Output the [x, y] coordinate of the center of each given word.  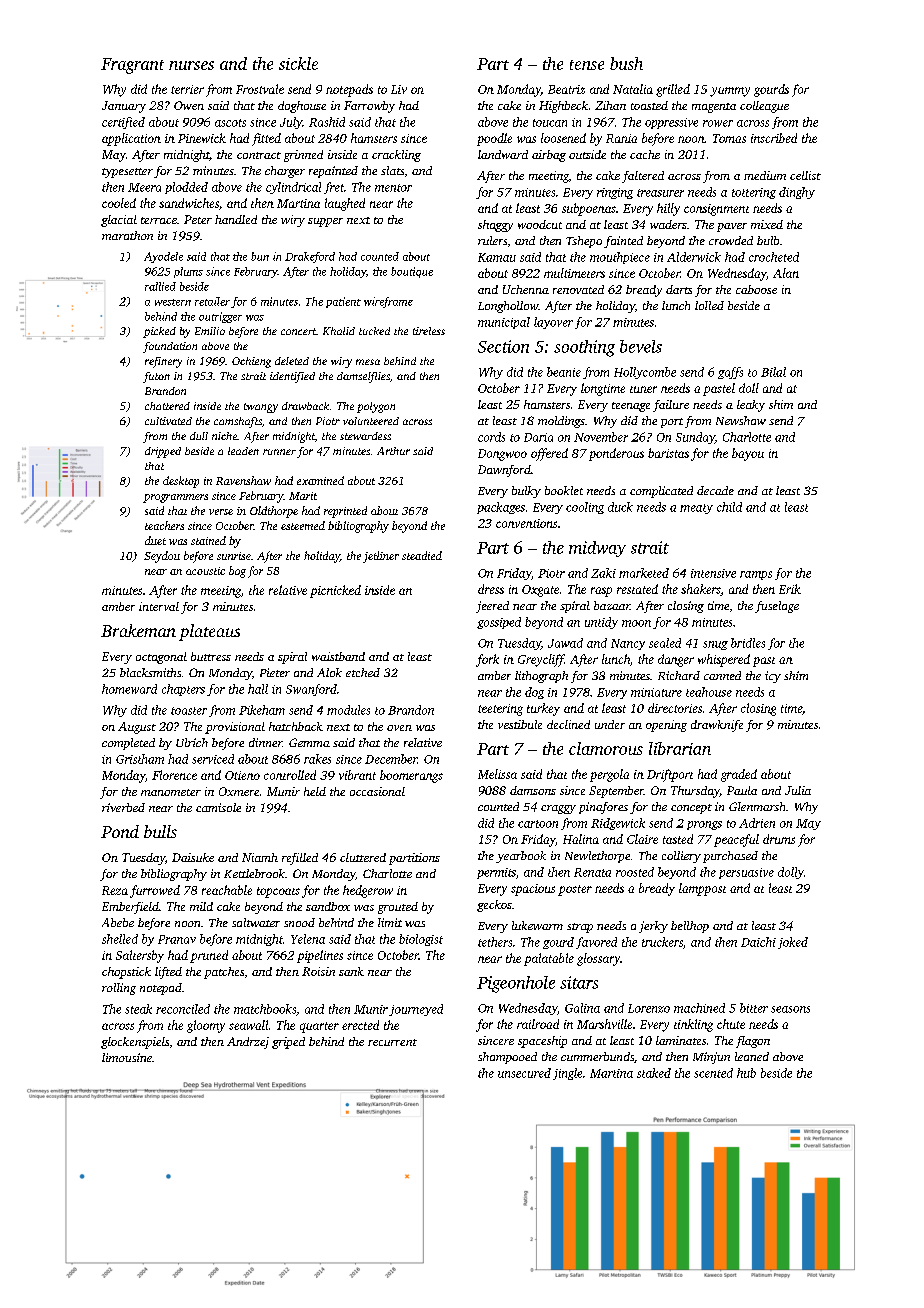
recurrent [392, 1042]
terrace [159, 220]
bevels [641, 346]
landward [503, 154]
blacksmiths [150, 672]
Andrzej [248, 1043]
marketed [644, 573]
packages [501, 508]
